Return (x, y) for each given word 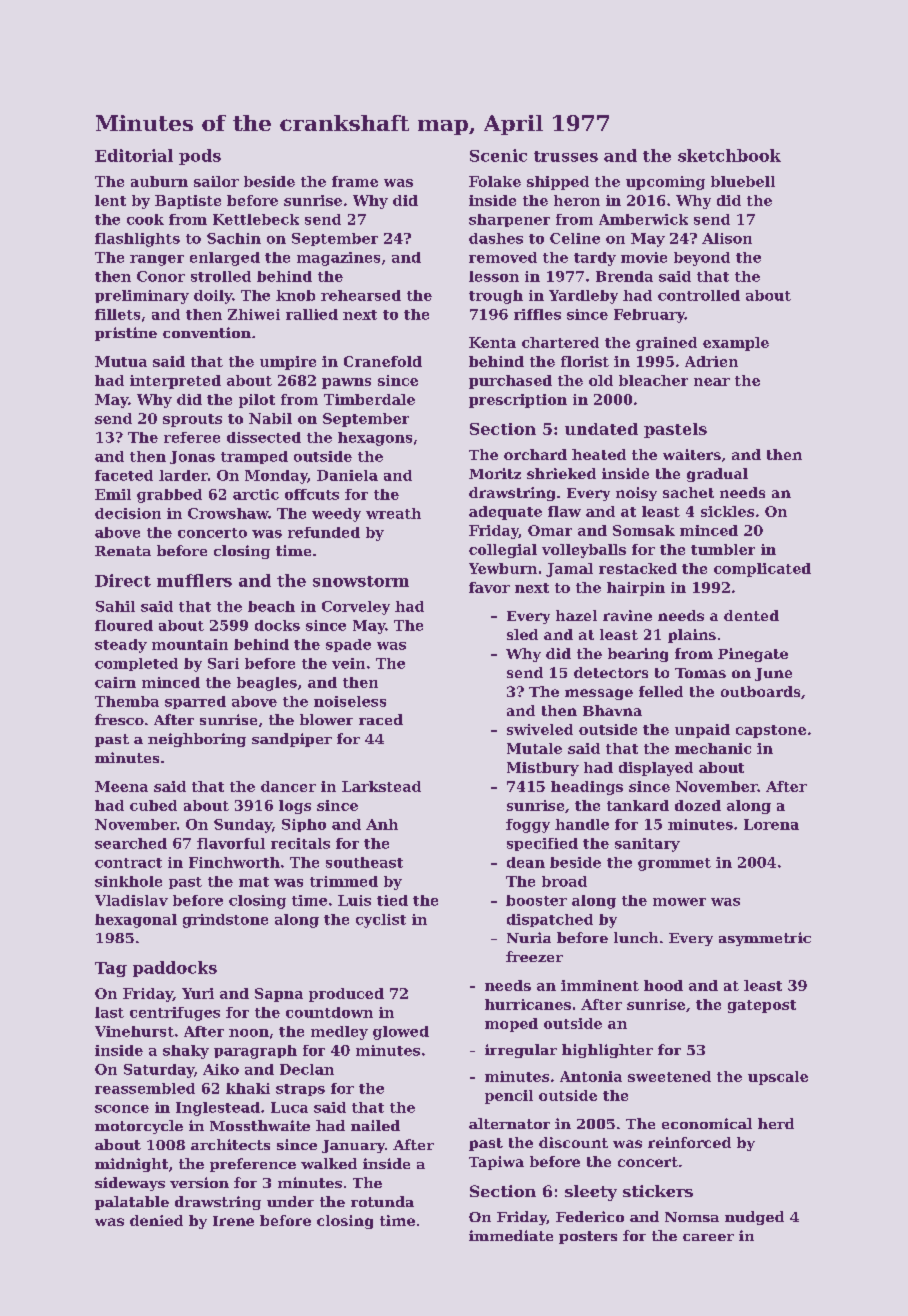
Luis (354, 900)
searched (131, 843)
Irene (233, 1221)
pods (200, 157)
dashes (496, 238)
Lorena (771, 824)
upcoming (665, 183)
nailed (375, 1125)
